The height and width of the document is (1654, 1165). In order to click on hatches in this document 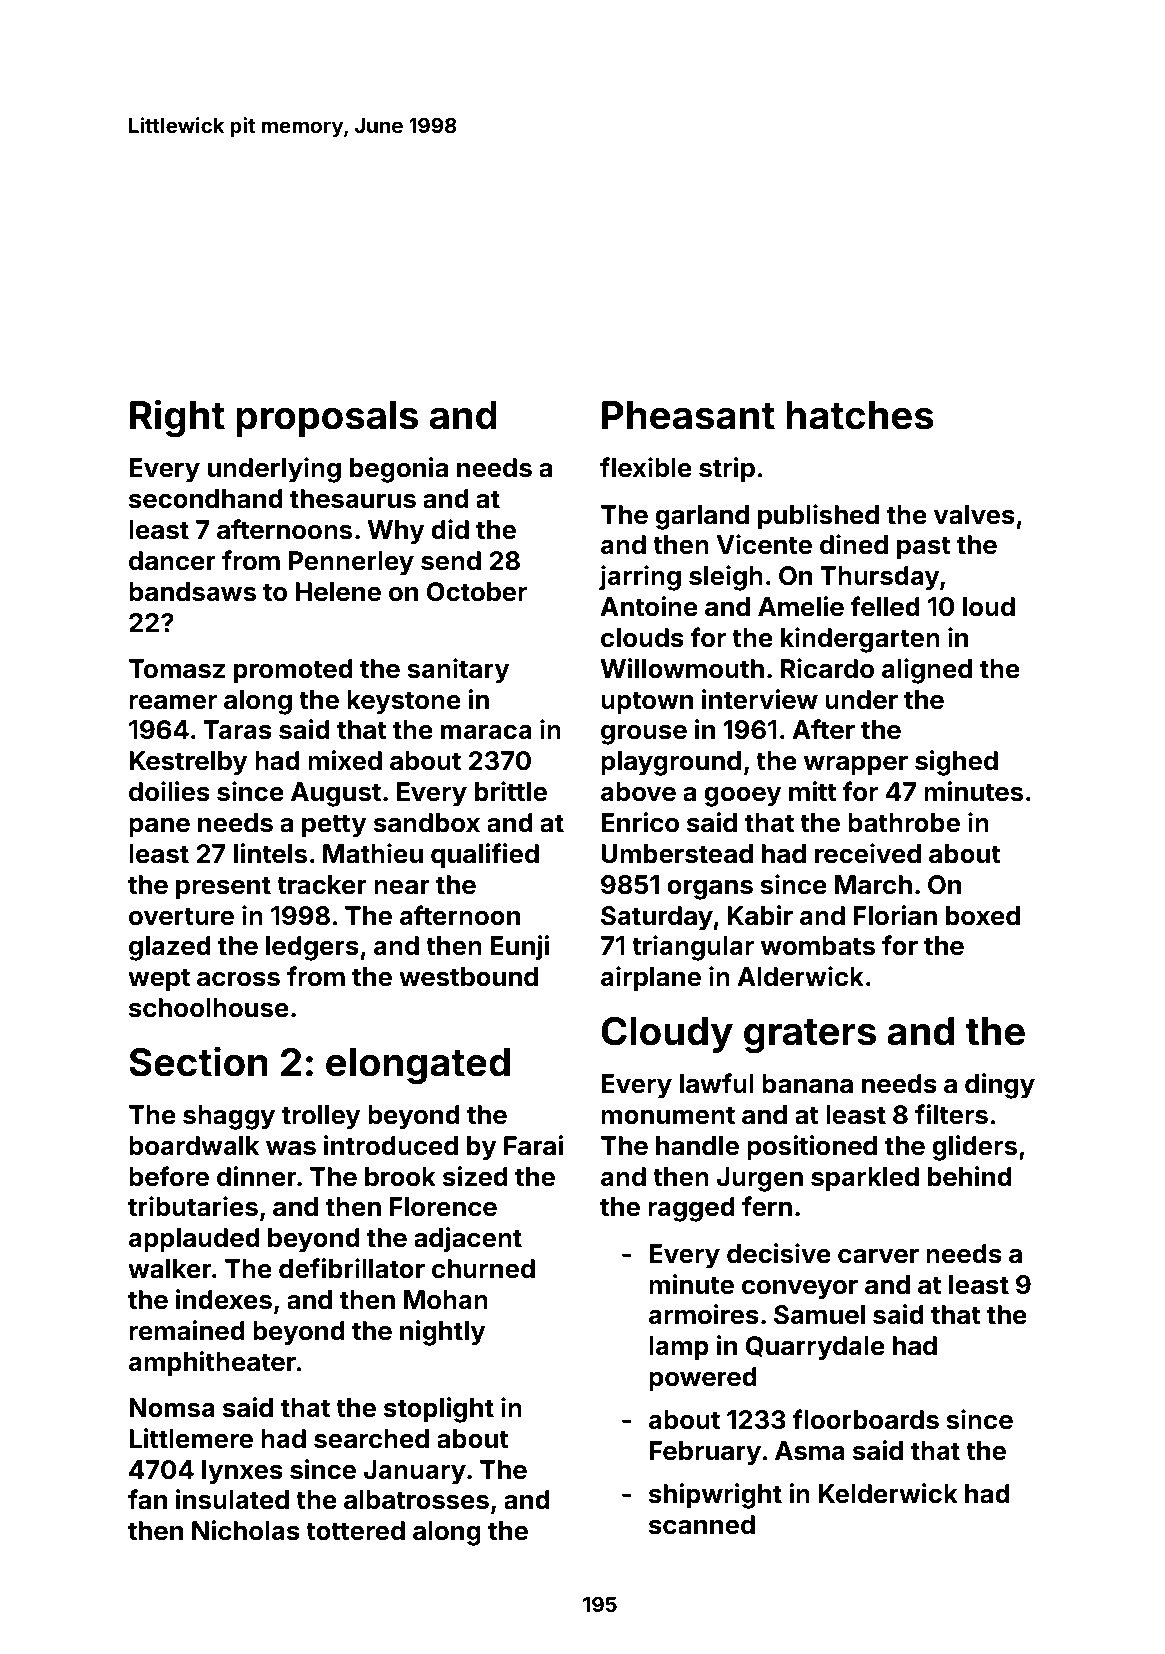, I will do `click(860, 415)`.
